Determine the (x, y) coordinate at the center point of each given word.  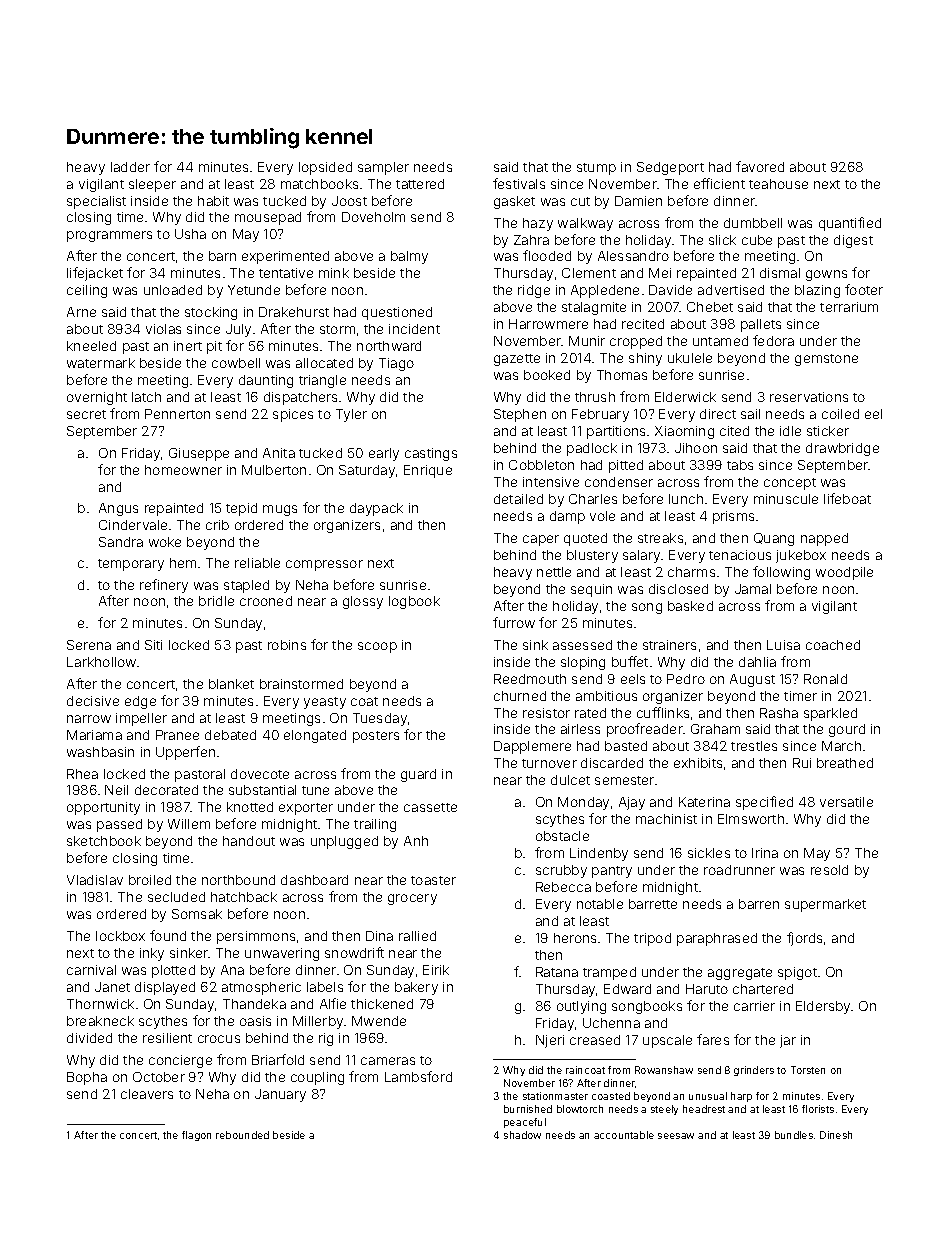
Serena (89, 645)
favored (760, 166)
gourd (847, 730)
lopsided (325, 168)
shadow (522, 1135)
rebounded (242, 1135)
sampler (383, 168)
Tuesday (380, 719)
